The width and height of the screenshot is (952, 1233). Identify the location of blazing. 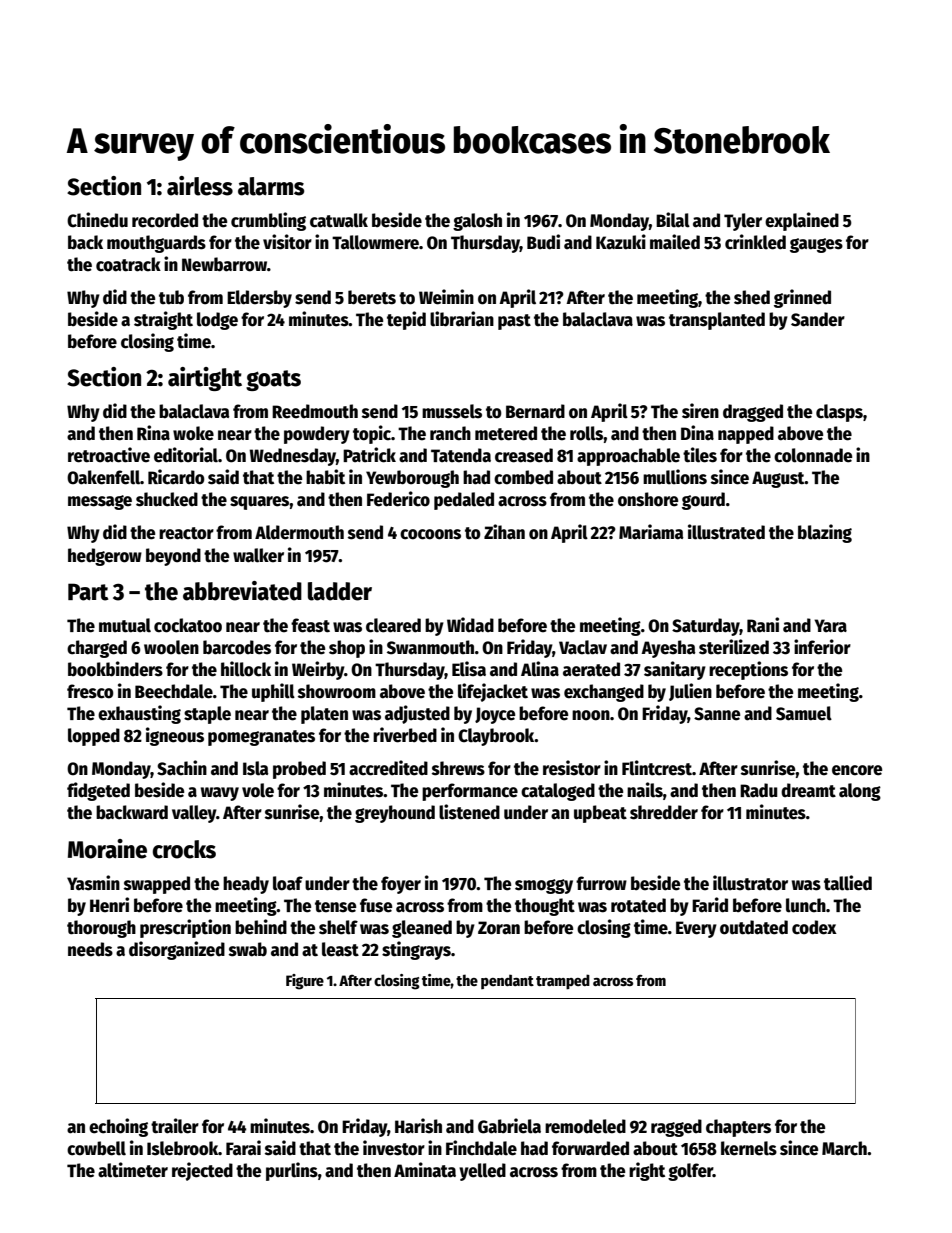
(825, 533).
